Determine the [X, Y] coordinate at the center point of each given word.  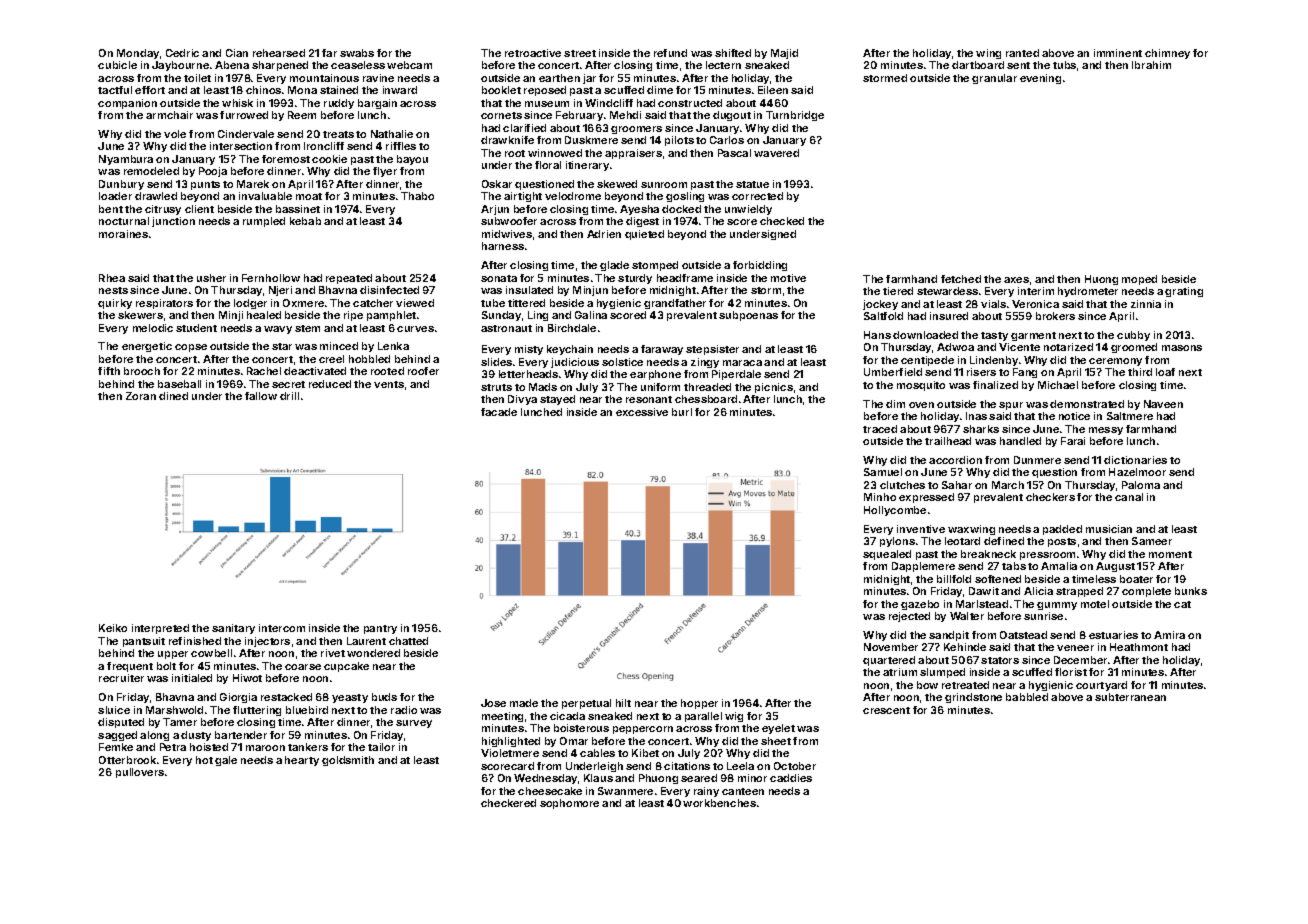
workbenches [719, 803]
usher [211, 278]
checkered [508, 803]
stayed [557, 400]
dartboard [978, 65]
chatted [408, 641]
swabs [357, 53]
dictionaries [1135, 460]
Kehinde [965, 647]
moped [1139, 280]
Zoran [141, 396]
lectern [723, 65]
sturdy [635, 279]
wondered [373, 653]
